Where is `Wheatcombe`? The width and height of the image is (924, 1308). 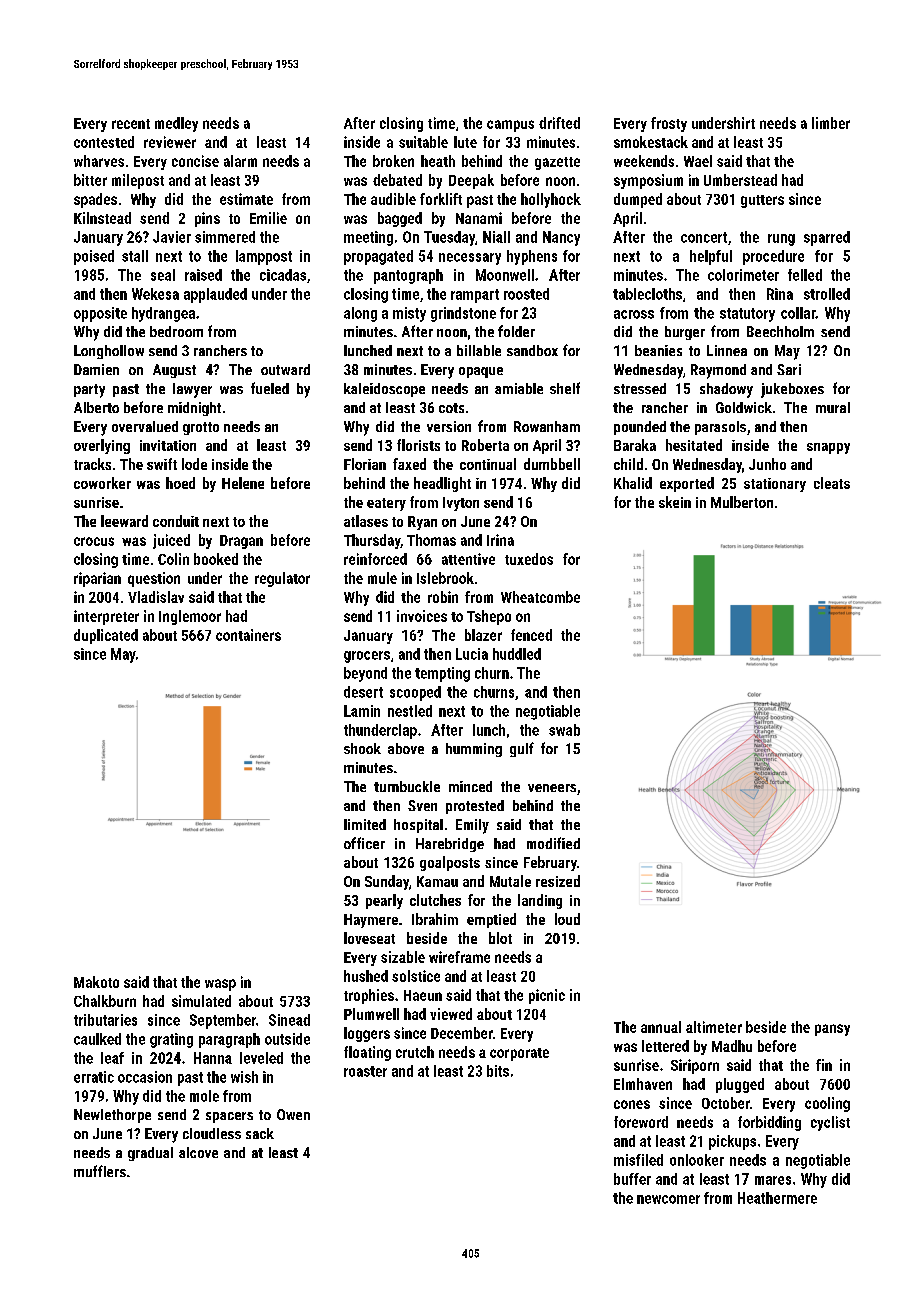
Wheatcombe is located at coordinates (540, 597).
